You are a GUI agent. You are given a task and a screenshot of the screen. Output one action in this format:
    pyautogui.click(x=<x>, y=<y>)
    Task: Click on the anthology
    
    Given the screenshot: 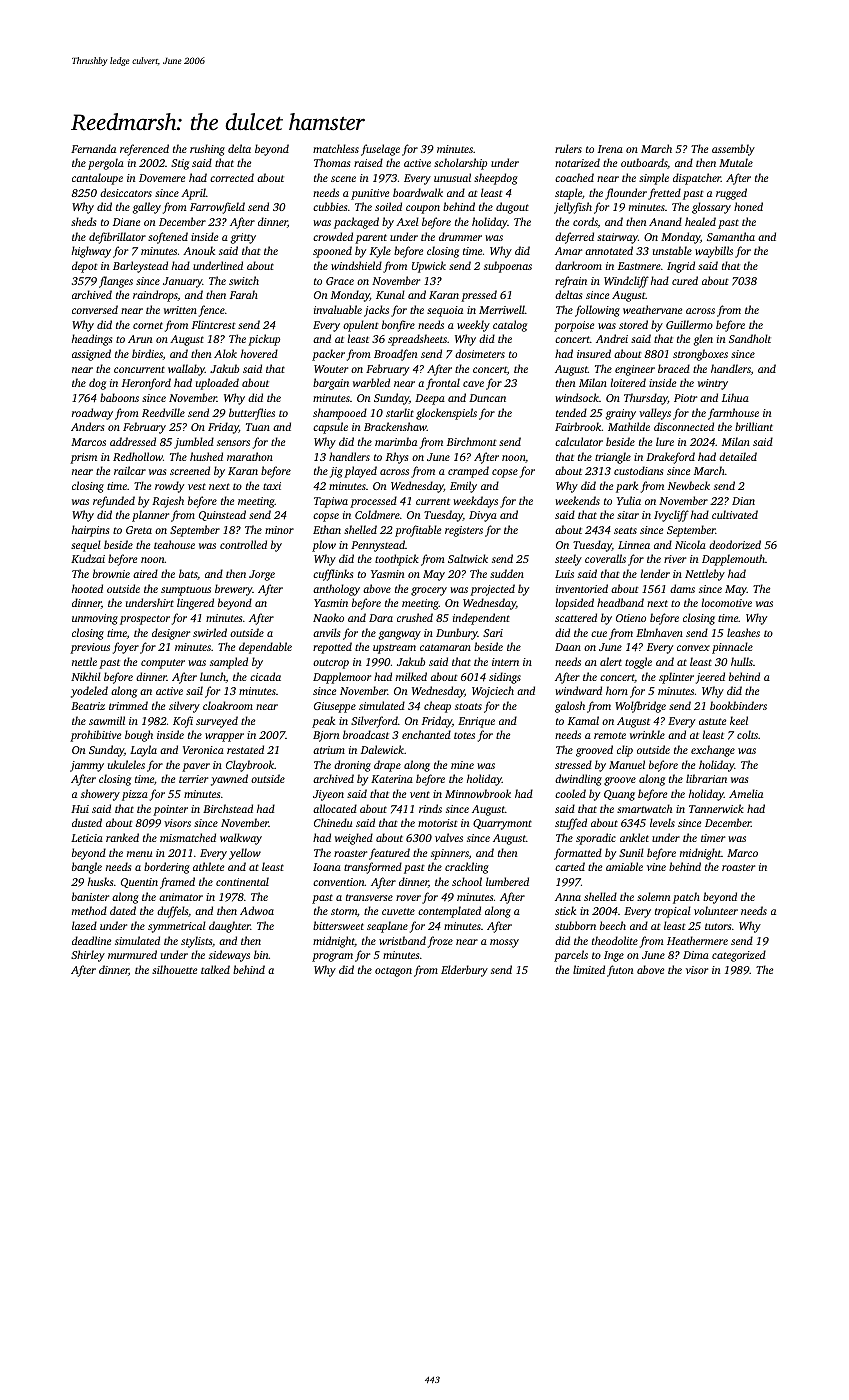 What is the action you would take?
    pyautogui.click(x=336, y=590)
